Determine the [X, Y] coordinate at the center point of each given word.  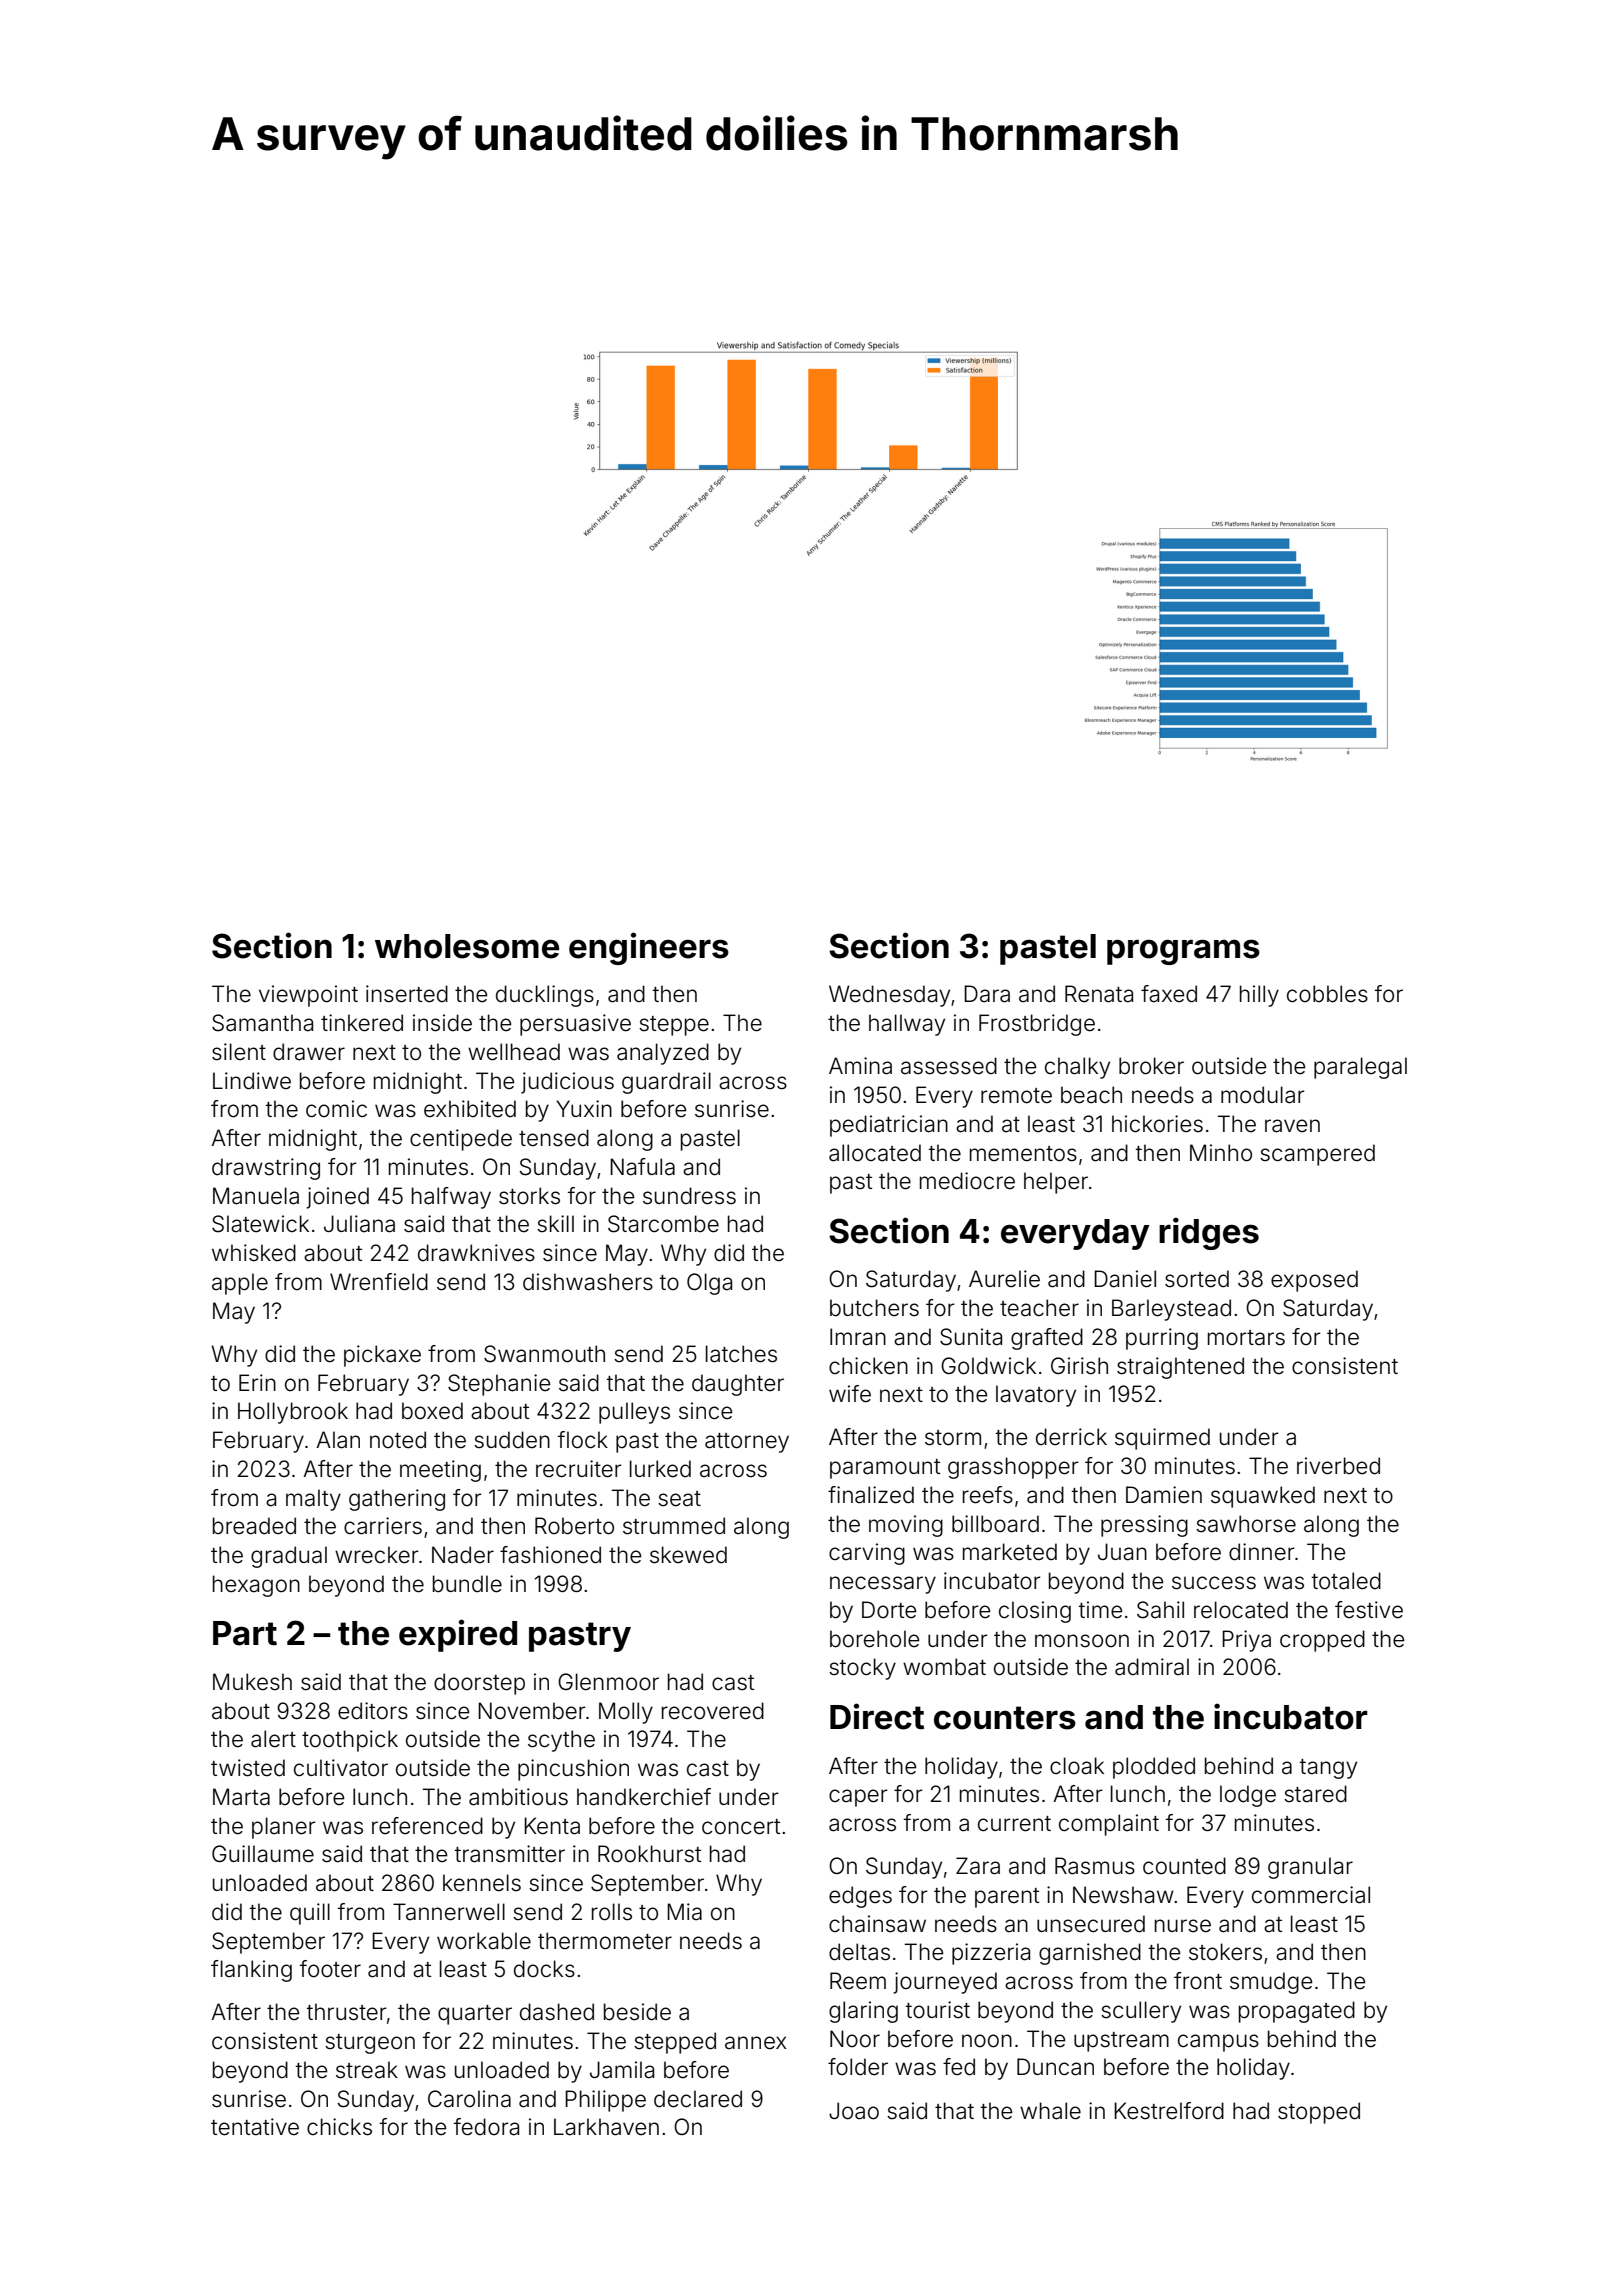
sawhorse [1246, 1524]
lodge [1248, 1796]
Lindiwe [252, 1081]
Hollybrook [293, 1413]
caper [858, 1798]
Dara [987, 994]
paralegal [1360, 1068]
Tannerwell [449, 1912]
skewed [688, 1555]
